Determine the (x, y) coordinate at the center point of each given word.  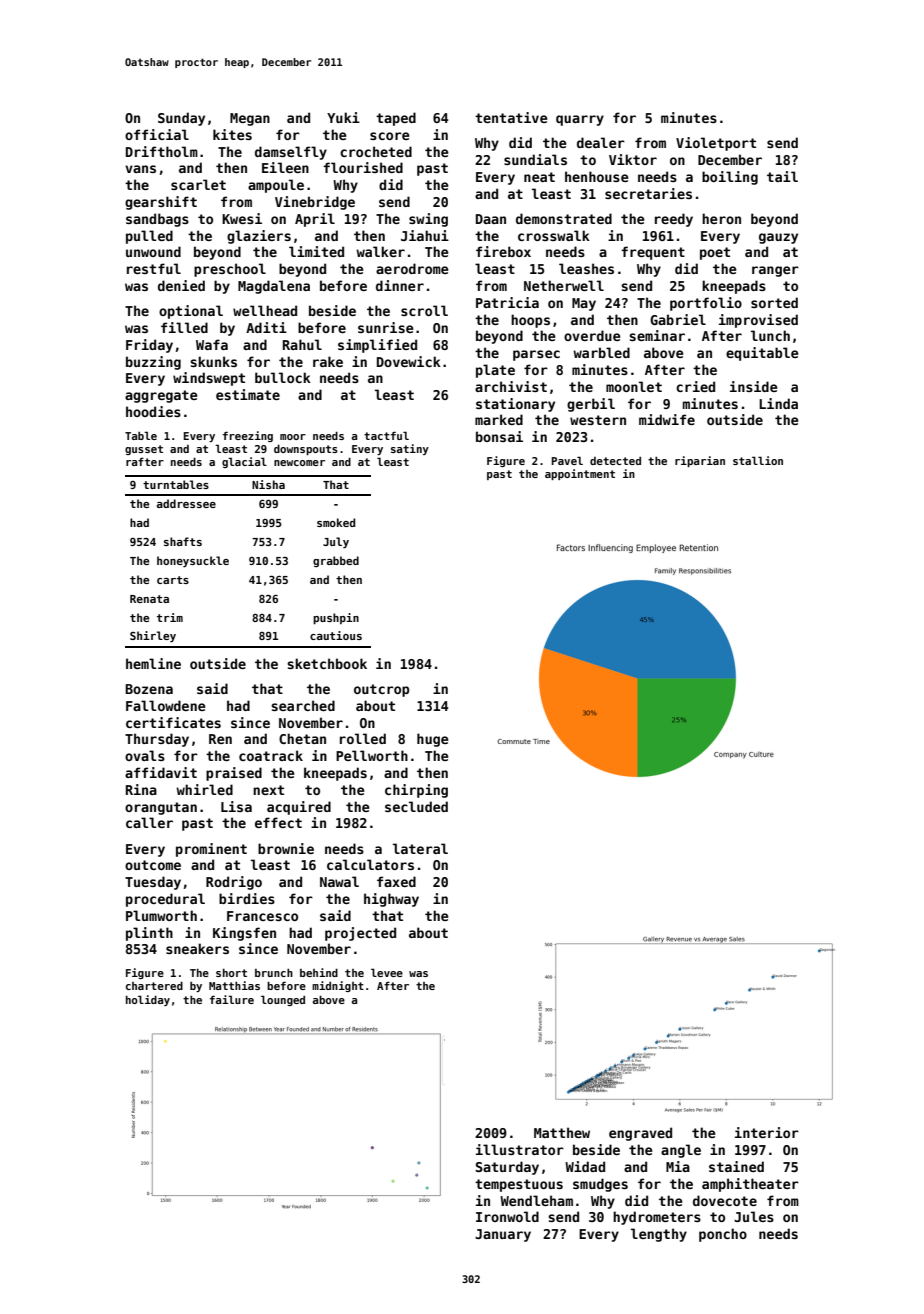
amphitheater (750, 1185)
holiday (148, 1000)
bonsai (499, 436)
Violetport (716, 144)
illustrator (520, 1149)
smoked (336, 522)
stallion (758, 460)
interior (767, 1132)
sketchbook (327, 663)
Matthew (562, 1132)
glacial (244, 462)
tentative (511, 117)
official (157, 134)
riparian (700, 461)
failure (232, 999)
